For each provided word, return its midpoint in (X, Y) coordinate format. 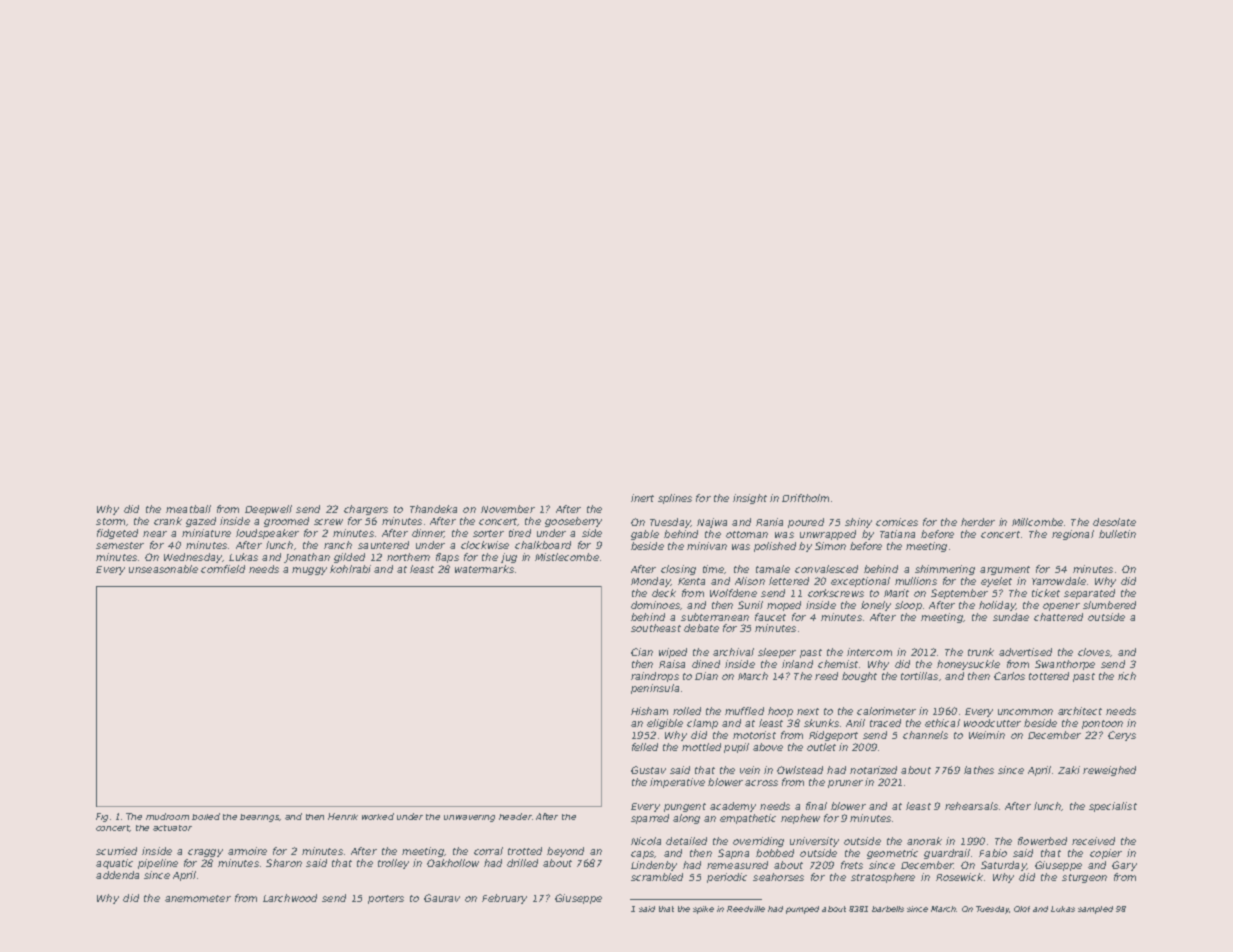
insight (750, 499)
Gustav (648, 770)
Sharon (284, 863)
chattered (1058, 617)
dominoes (655, 605)
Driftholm (805, 498)
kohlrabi (350, 569)
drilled (522, 863)
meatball (188, 509)
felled (645, 747)
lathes (979, 770)
